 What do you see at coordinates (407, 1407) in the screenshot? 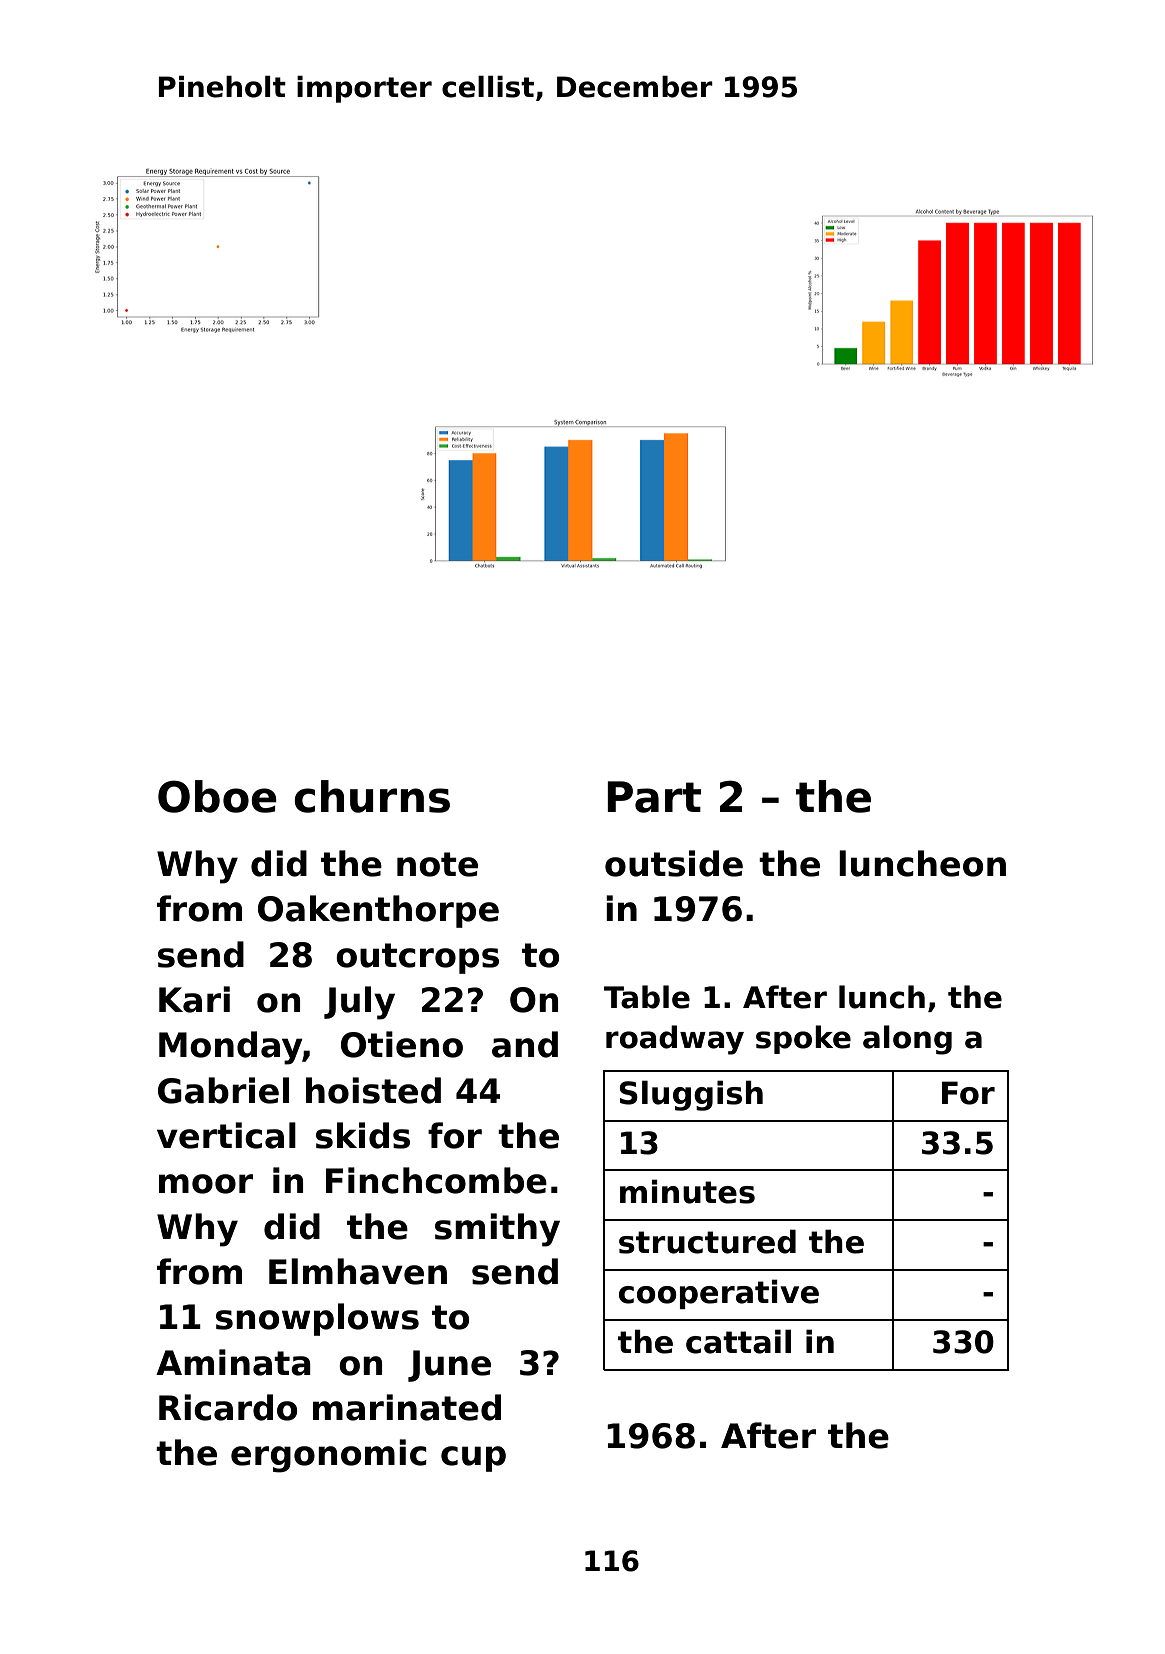
I see `marinated` at bounding box center [407, 1407].
